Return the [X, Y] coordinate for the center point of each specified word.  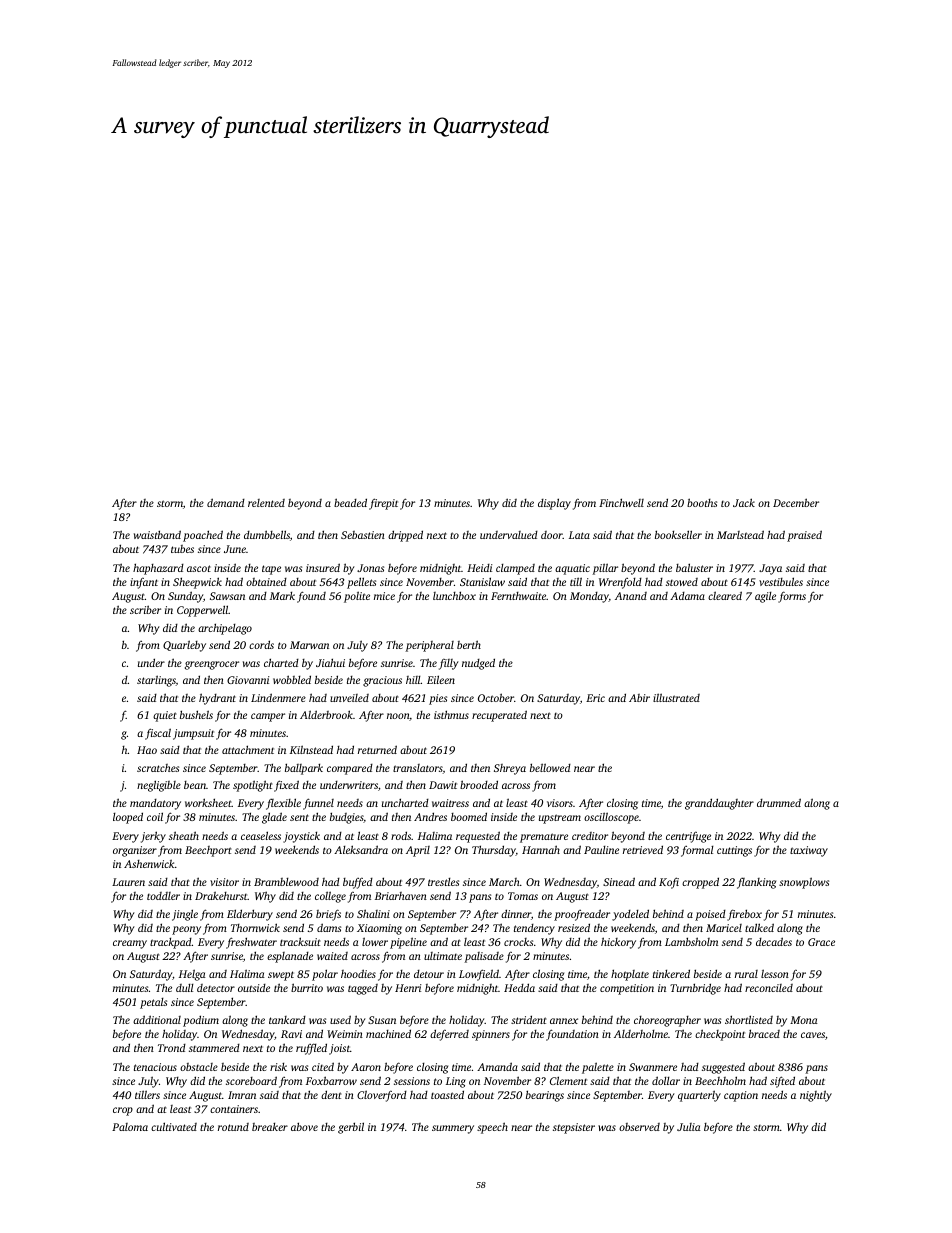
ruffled [311, 1049]
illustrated [676, 697]
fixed [286, 786]
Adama [687, 596]
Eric [595, 698]
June [235, 549]
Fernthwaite [518, 596]
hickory [618, 943]
